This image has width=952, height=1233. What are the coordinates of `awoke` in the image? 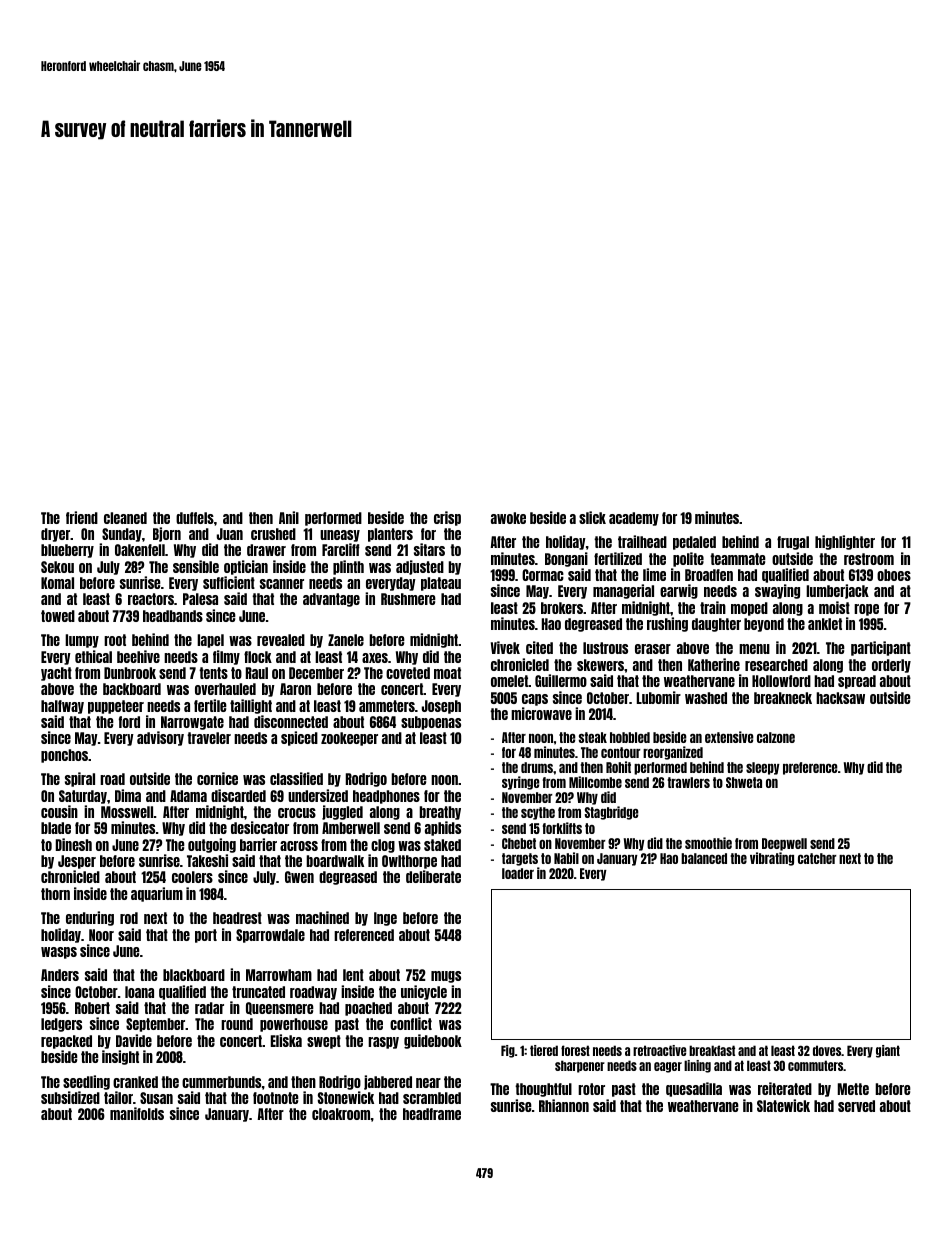 It's located at (508, 518).
